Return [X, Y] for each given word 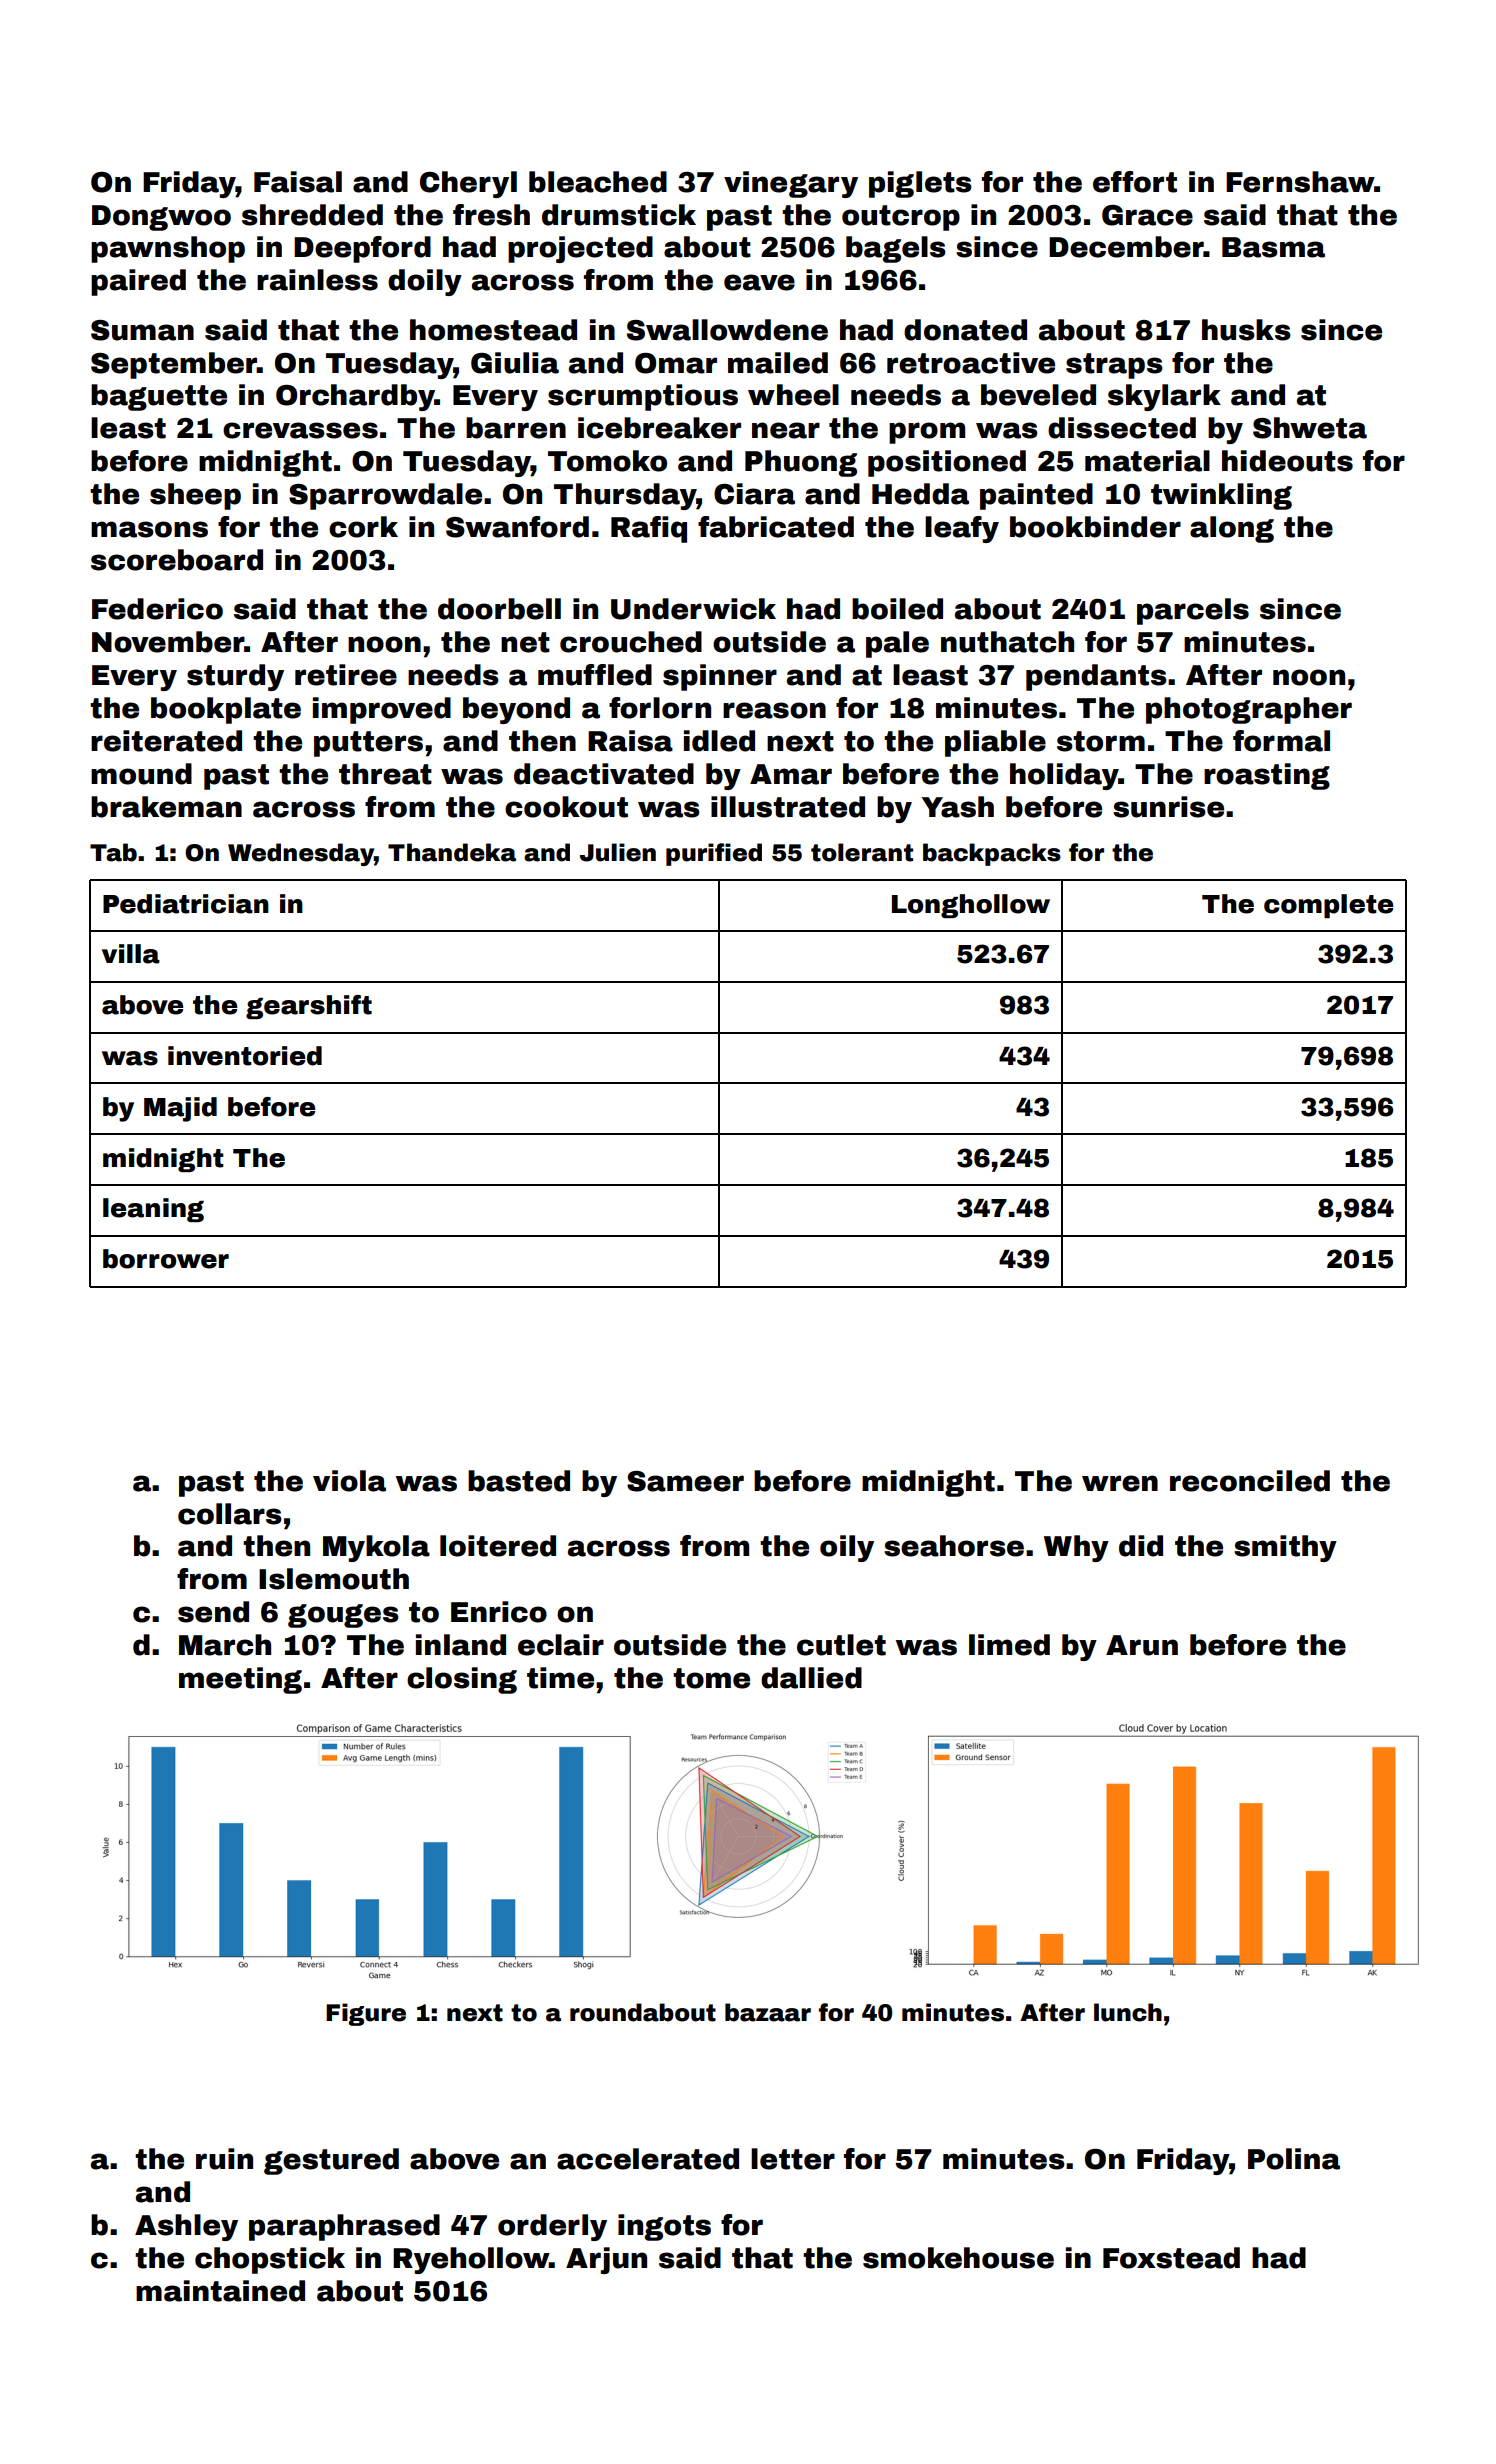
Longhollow [971, 906]
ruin [224, 2159]
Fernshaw [1300, 182]
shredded [312, 215]
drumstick [619, 215]
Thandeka [452, 852]
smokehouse [958, 2258]
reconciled [1250, 1481]
